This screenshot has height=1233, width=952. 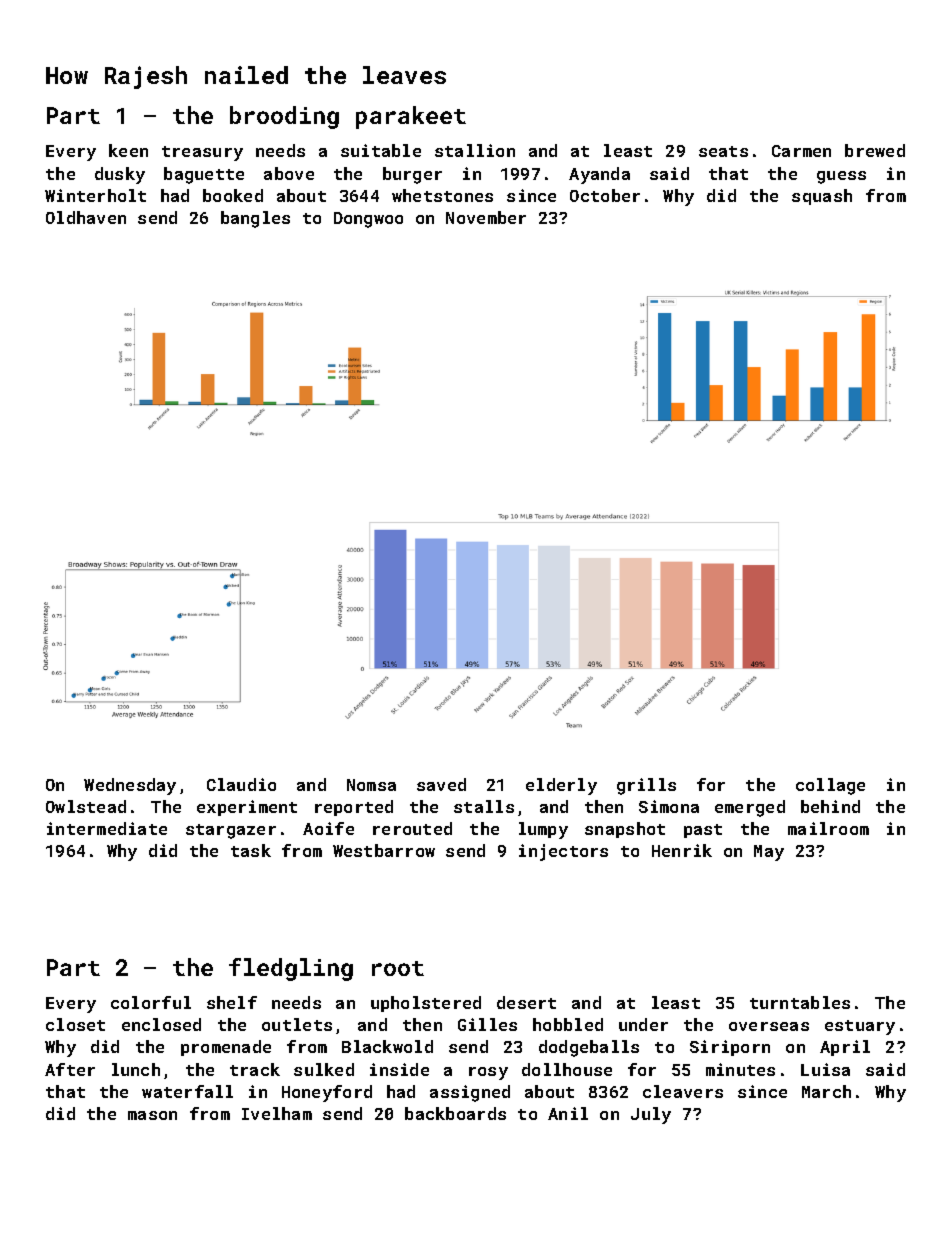 I want to click on Owlstead, so click(x=86, y=806).
